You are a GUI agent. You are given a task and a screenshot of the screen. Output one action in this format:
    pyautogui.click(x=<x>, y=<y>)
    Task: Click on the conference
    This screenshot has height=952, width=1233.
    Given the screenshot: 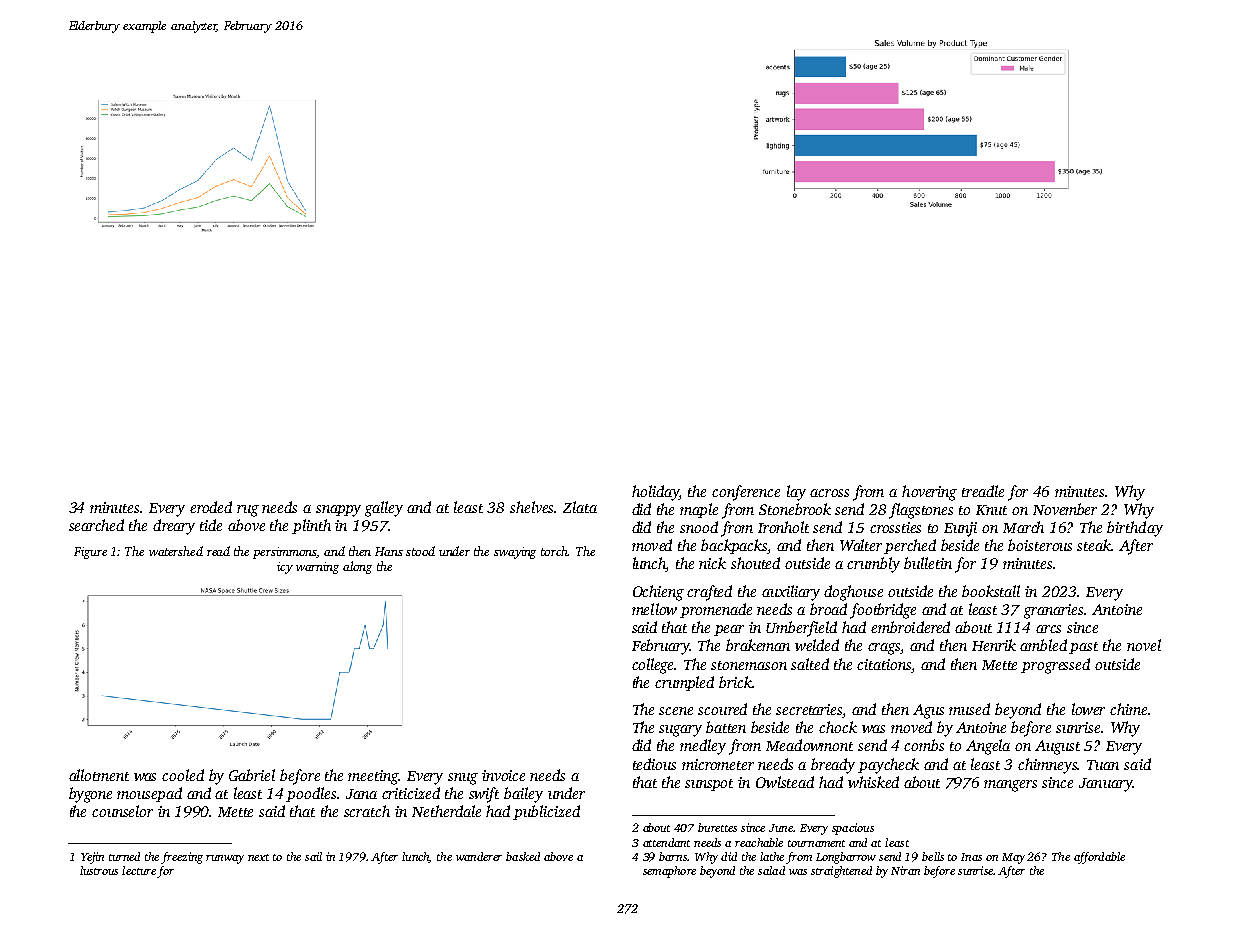 What is the action you would take?
    pyautogui.click(x=746, y=493)
